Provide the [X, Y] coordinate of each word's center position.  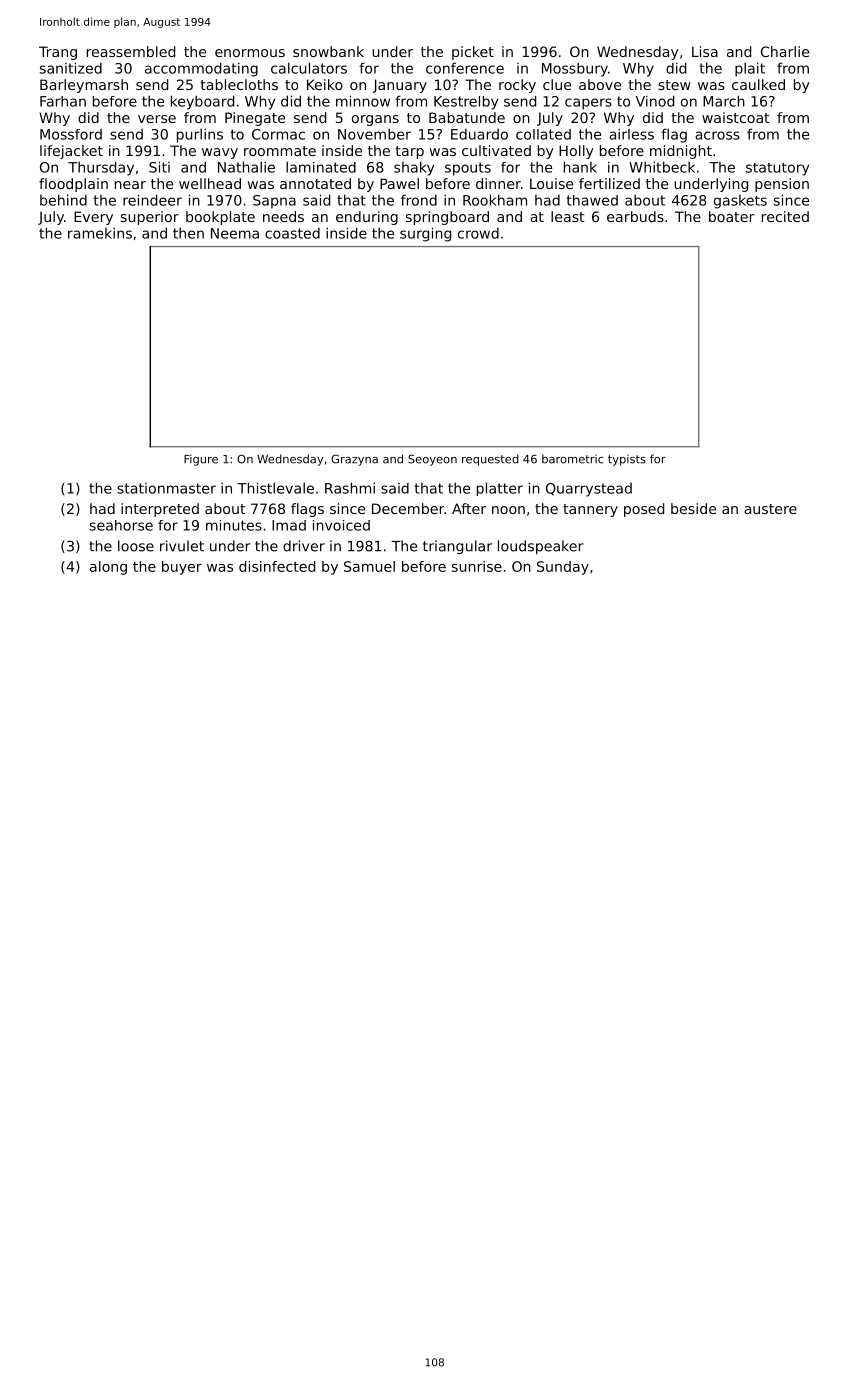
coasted [292, 233]
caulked [758, 84]
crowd [478, 233]
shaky [414, 168]
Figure [201, 460]
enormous [250, 53]
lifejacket [71, 152]
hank [580, 167]
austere [770, 509]
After [469, 508]
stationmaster [166, 488]
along [108, 568]
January [400, 86]
